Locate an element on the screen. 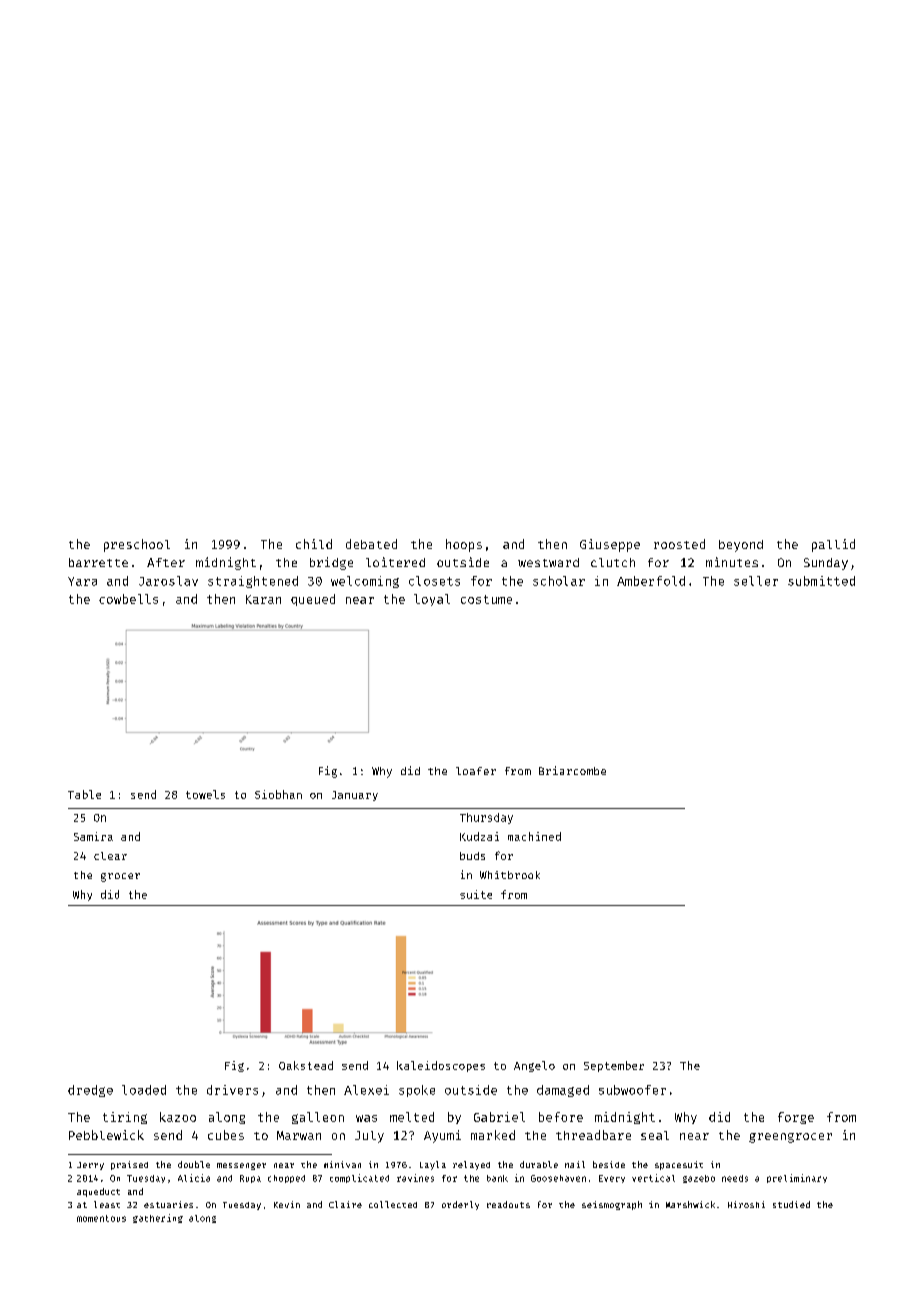  loafer is located at coordinates (476, 771).
